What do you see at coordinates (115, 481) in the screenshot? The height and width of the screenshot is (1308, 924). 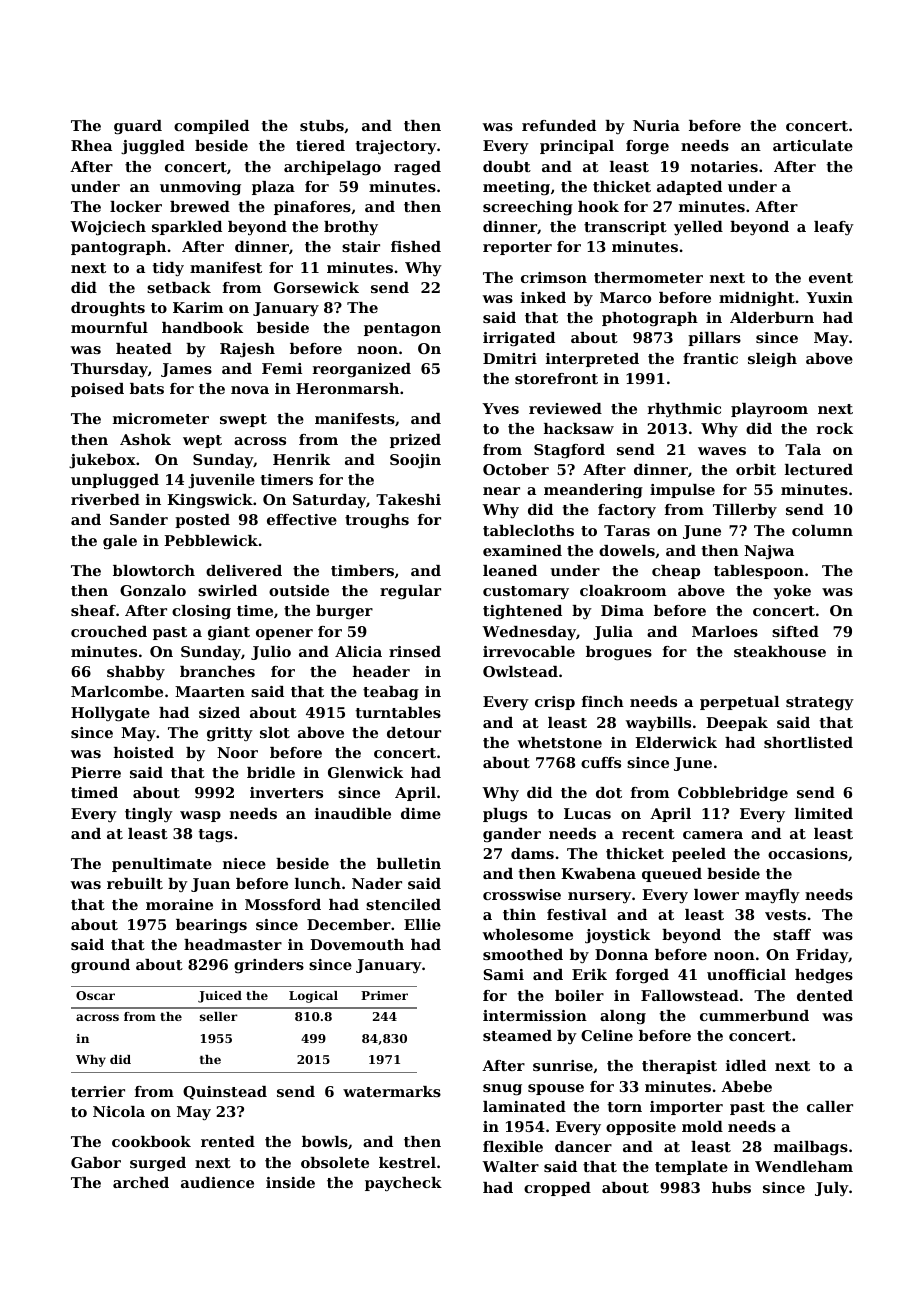 I see `unplugged` at bounding box center [115, 481].
